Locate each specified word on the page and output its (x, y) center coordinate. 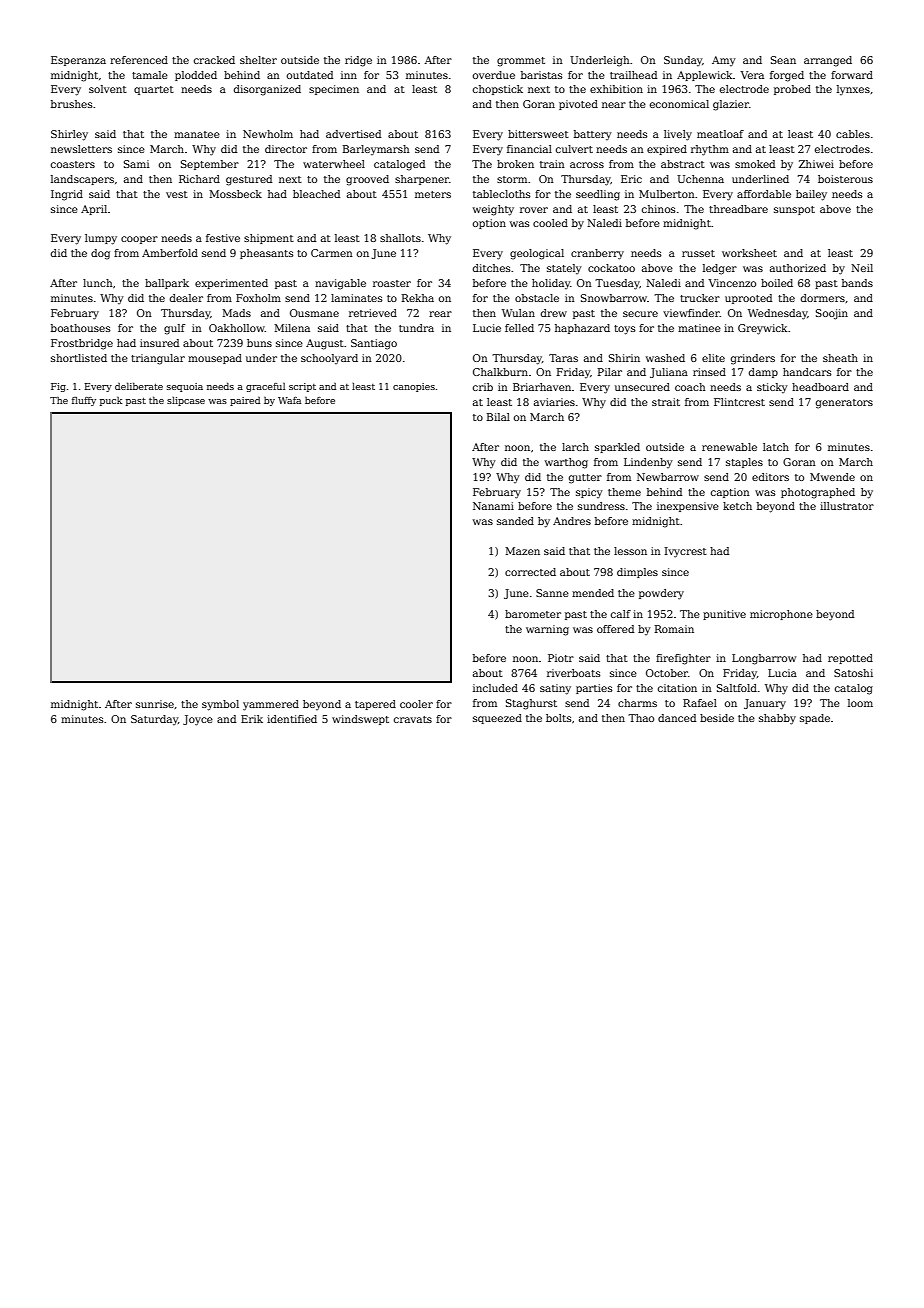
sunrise (155, 704)
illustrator (847, 506)
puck (111, 401)
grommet (521, 62)
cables (853, 134)
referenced (139, 60)
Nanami (493, 506)
